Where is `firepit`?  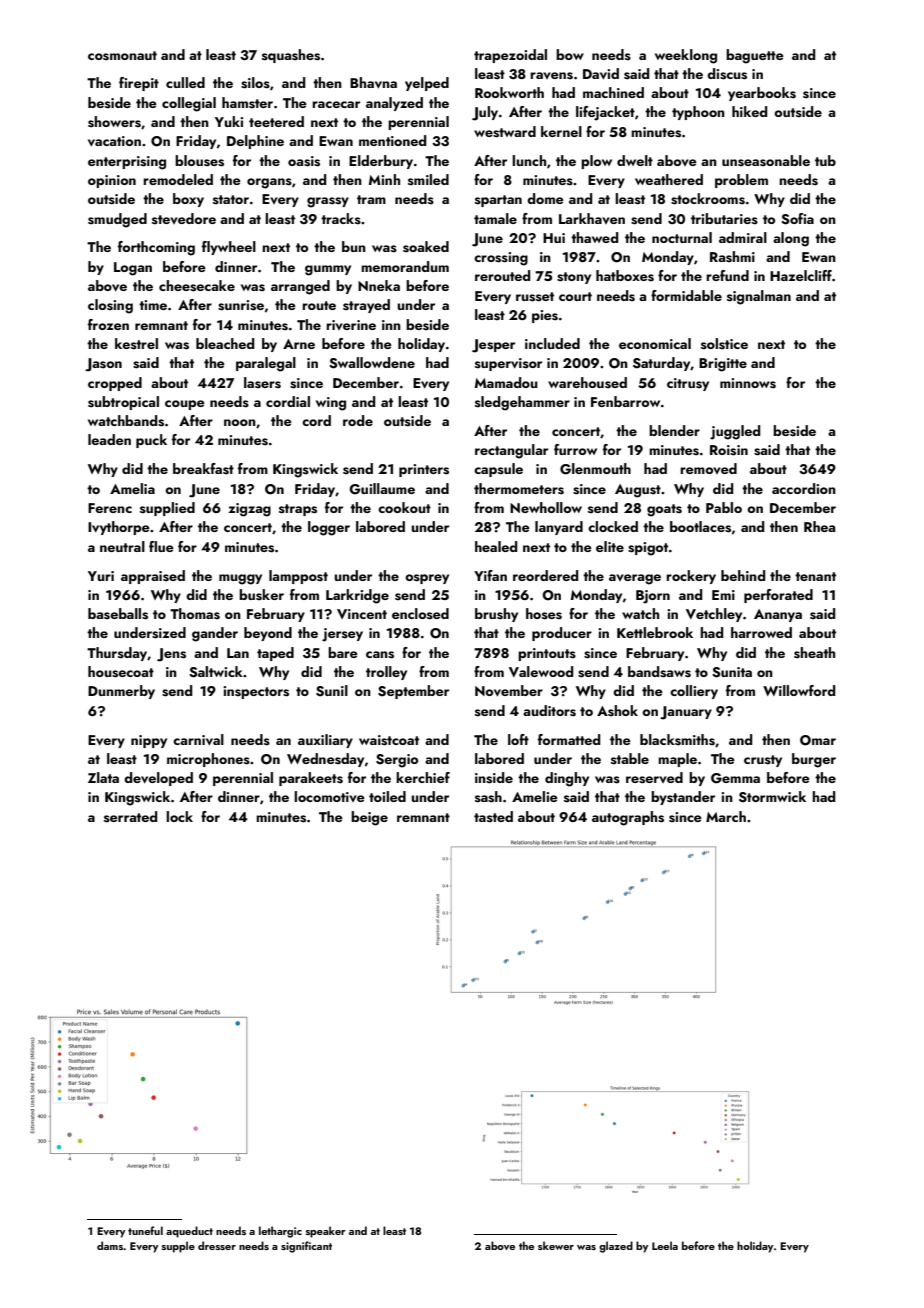 firepit is located at coordinates (139, 84).
